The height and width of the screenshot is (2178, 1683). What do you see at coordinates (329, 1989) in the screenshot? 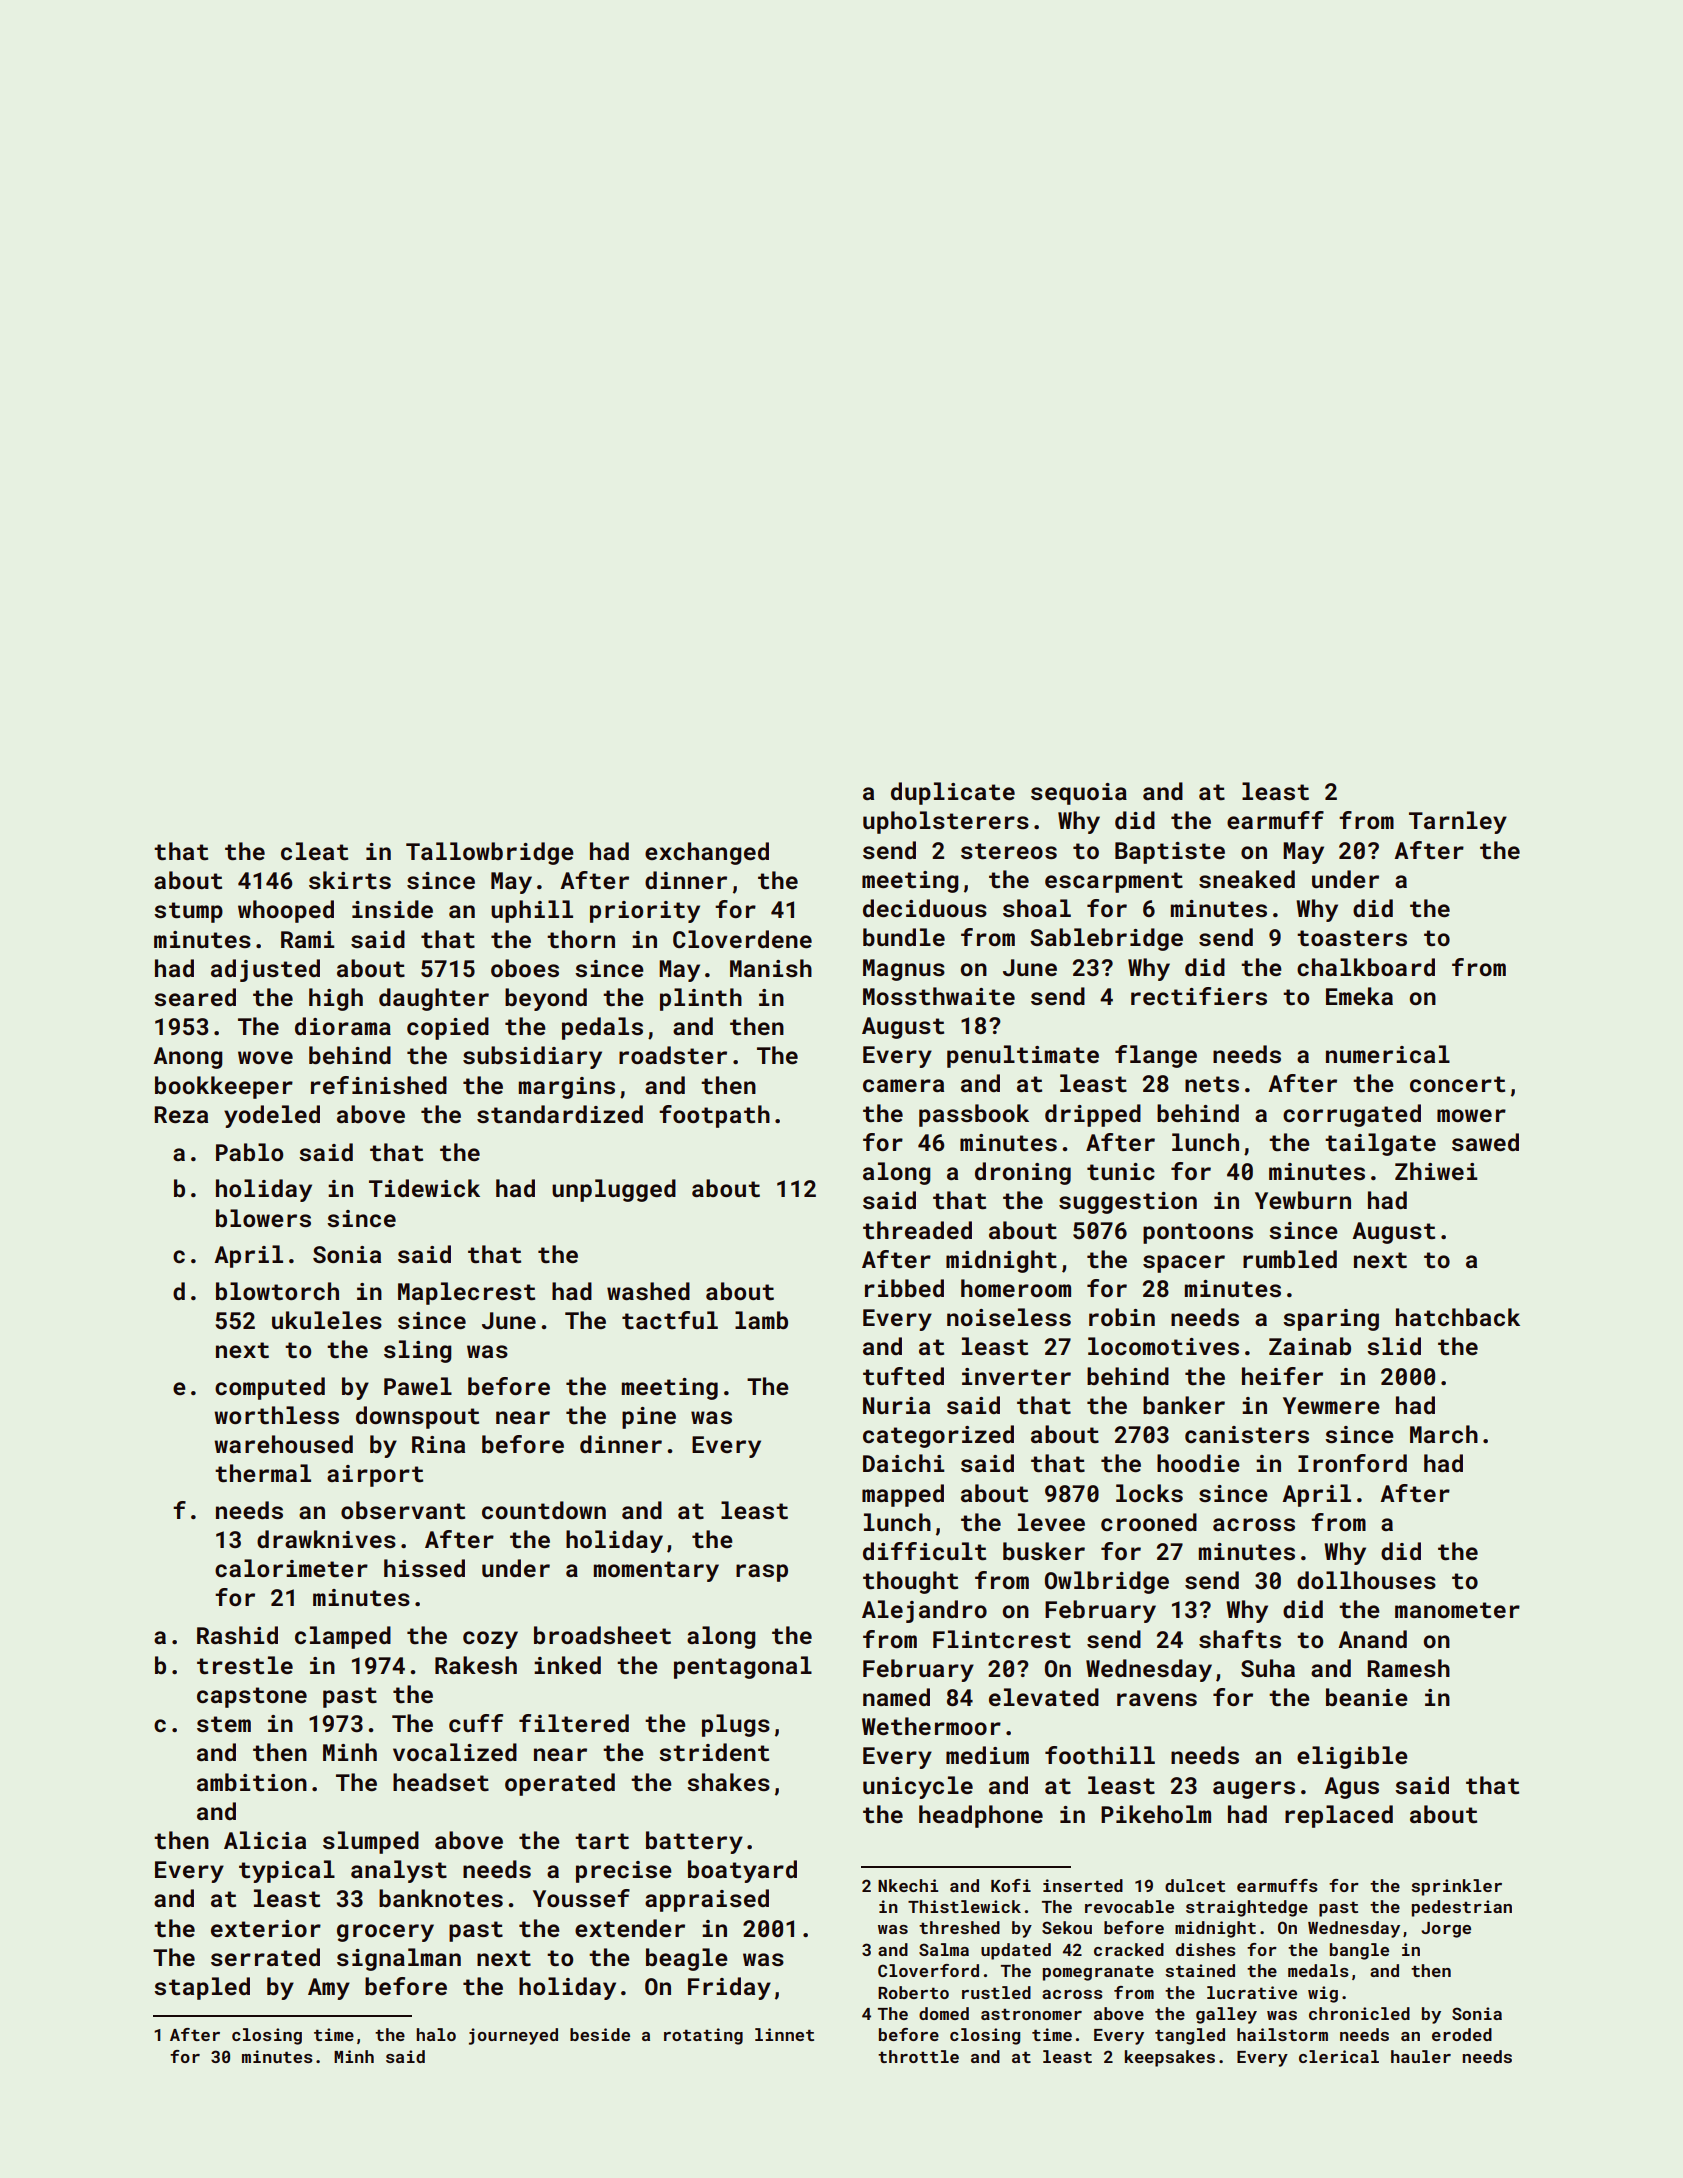
I see `Amy` at bounding box center [329, 1989].
